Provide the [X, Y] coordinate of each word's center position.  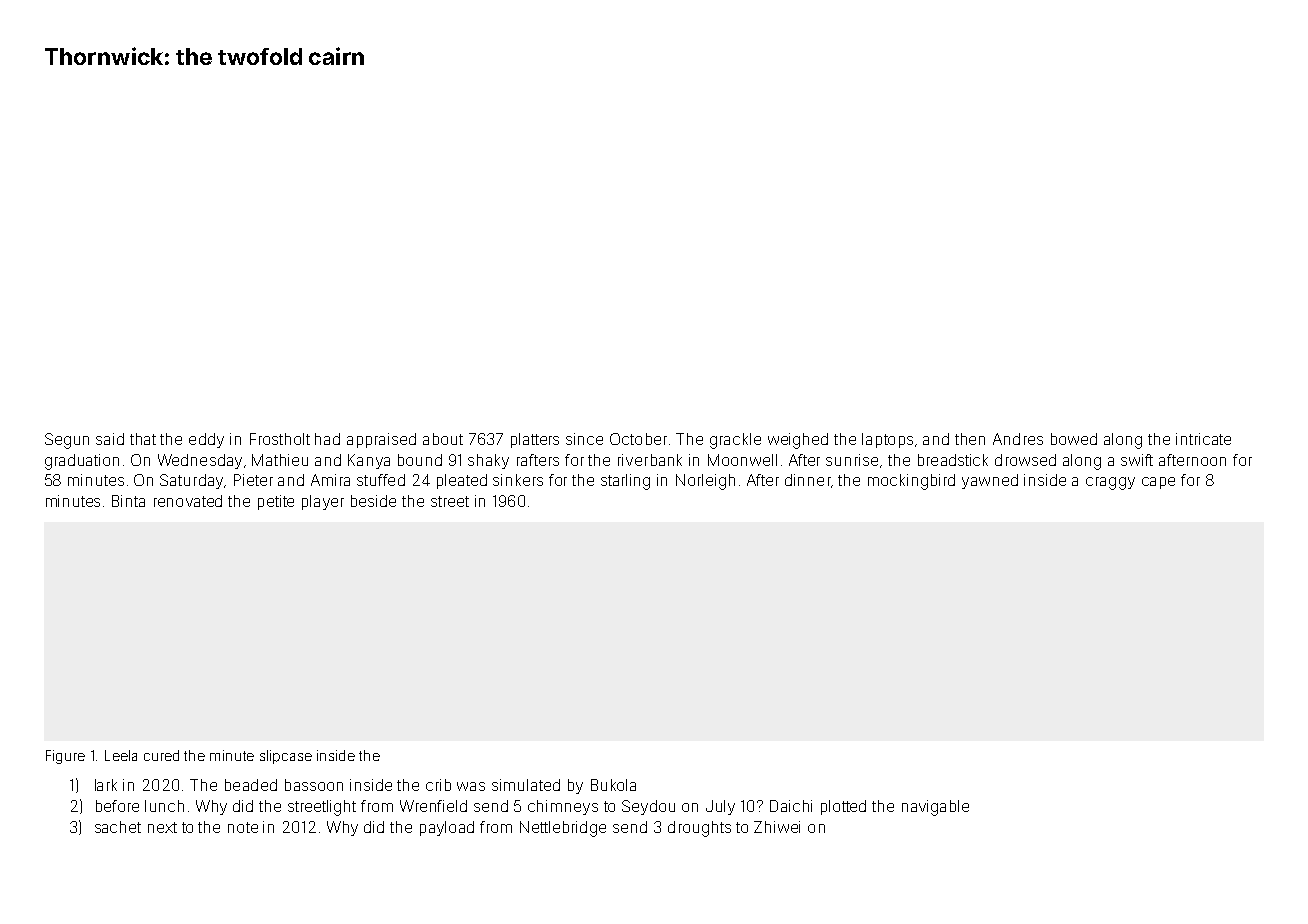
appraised [381, 440]
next [162, 827]
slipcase [286, 757]
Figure [65, 757]
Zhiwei [777, 827]
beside [373, 501]
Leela [121, 755]
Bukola [613, 785]
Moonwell [742, 460]
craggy [1110, 483]
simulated [526, 785]
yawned [990, 481]
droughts [699, 829]
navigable [935, 808]
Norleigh [705, 482]
